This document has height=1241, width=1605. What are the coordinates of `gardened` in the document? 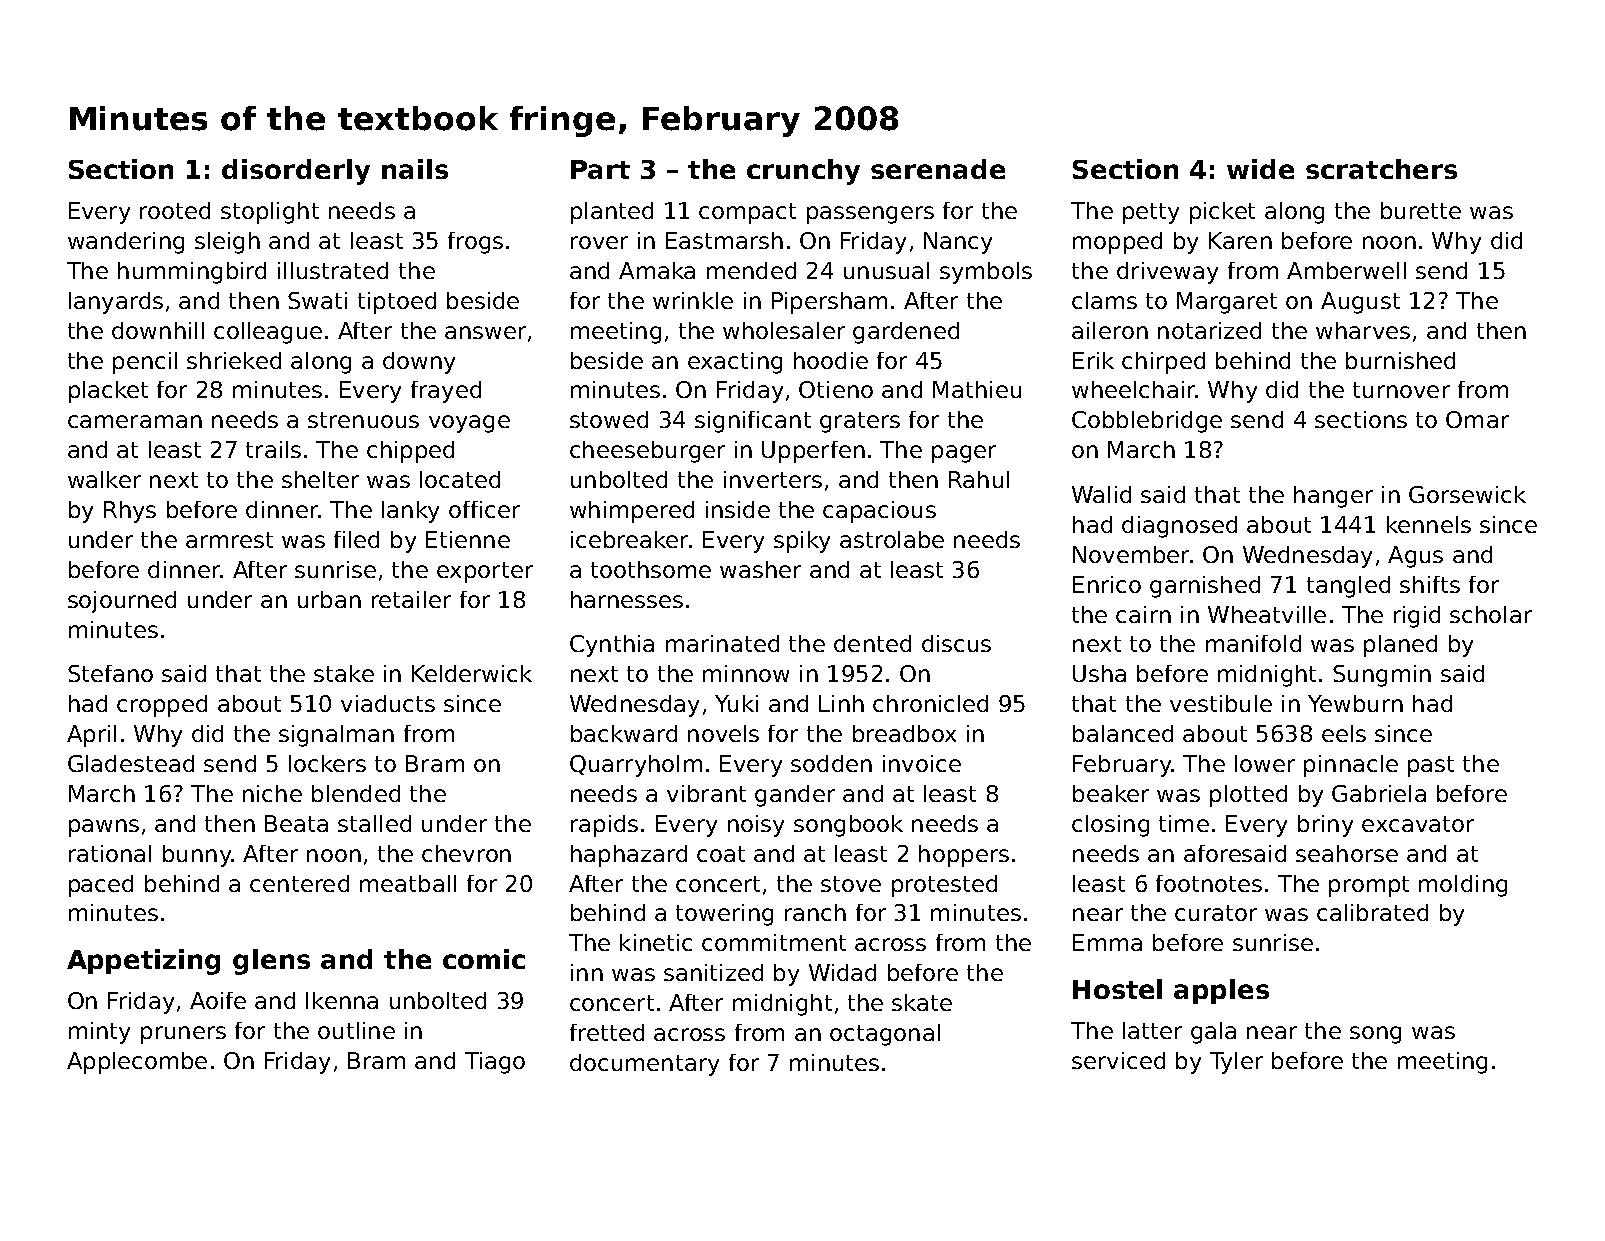 It's located at (906, 333).
